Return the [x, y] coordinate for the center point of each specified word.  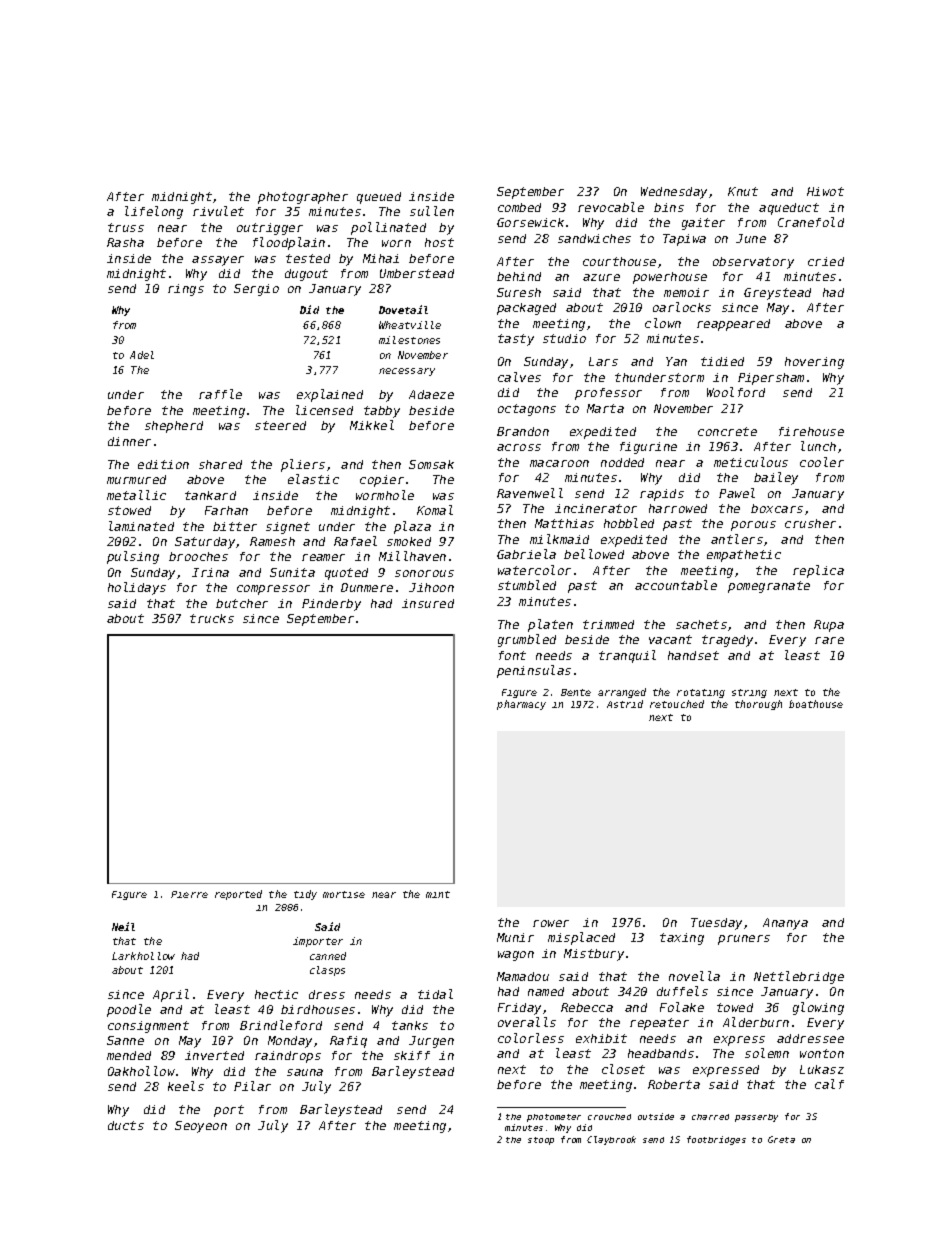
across [519, 447]
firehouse [811, 431]
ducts [126, 1125]
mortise [344, 894]
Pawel [737, 493]
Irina [210, 572]
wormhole [385, 495]
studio [564, 338]
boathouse [816, 704]
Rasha [125, 242]
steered [280, 425]
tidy [305, 895]
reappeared [733, 325]
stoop [541, 1141]
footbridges [716, 1140]
